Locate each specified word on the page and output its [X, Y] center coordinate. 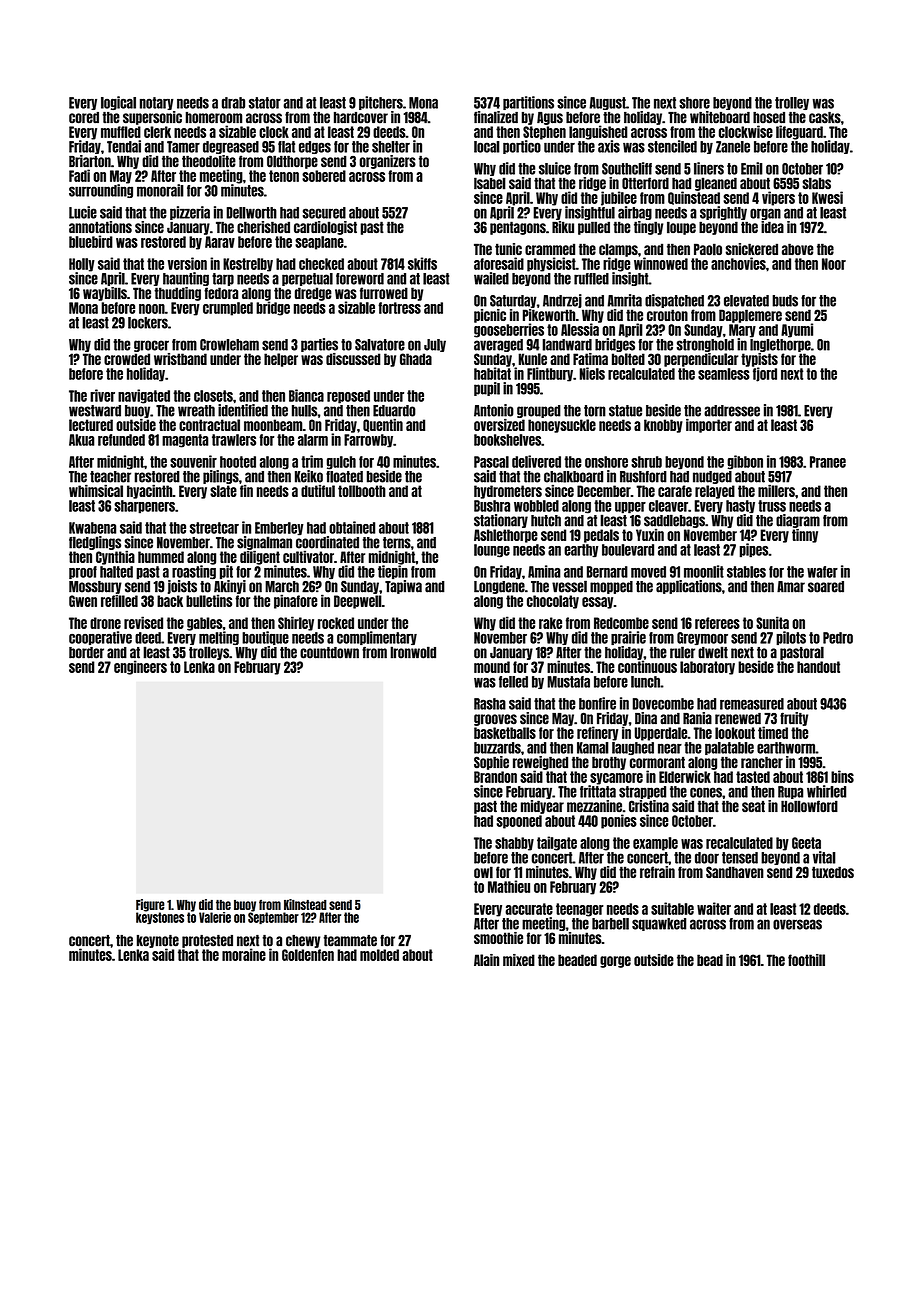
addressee [732, 411]
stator [265, 103]
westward [95, 411]
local [487, 147]
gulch [341, 463]
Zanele [733, 147]
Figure [150, 905]
